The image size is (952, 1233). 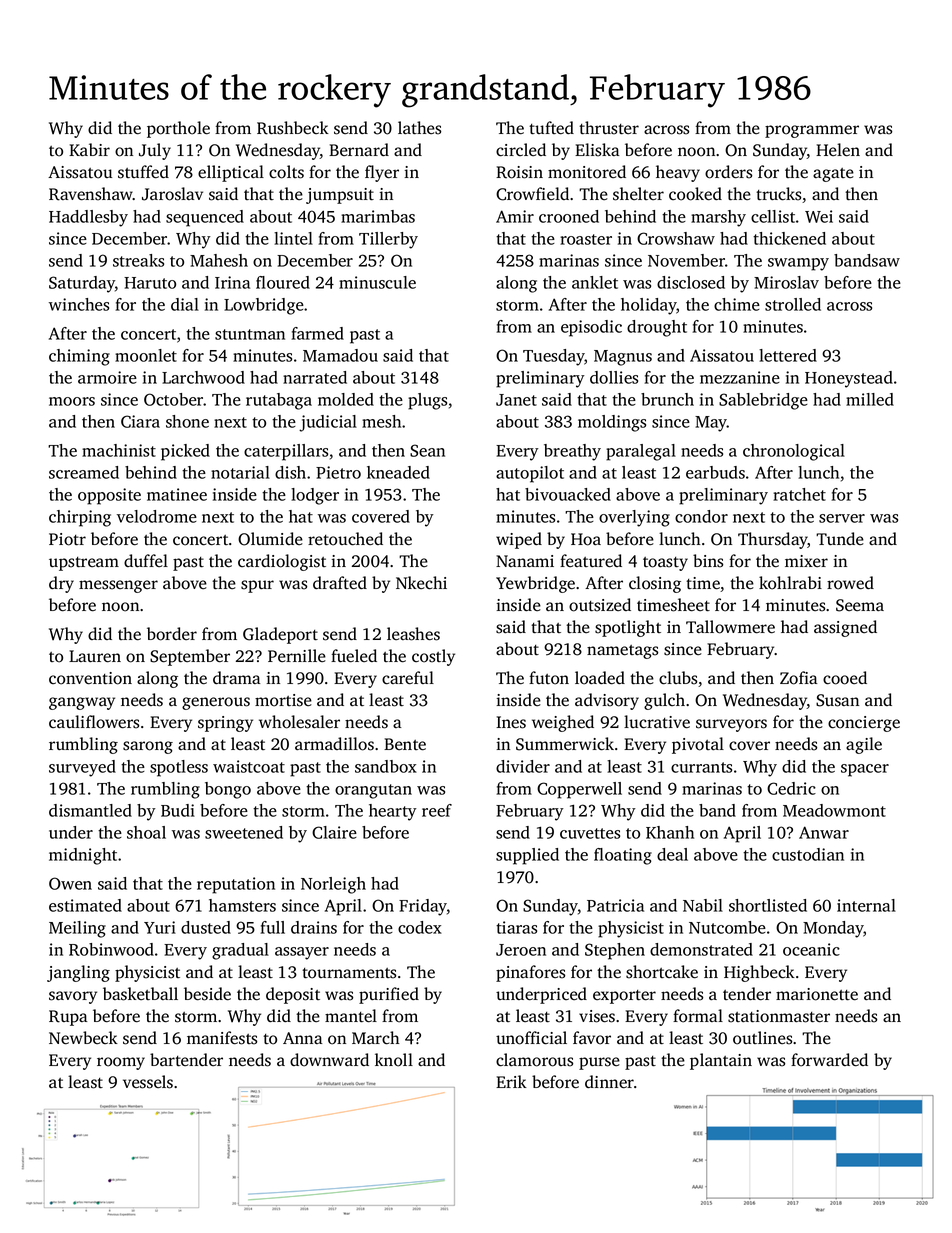 I want to click on holiday, so click(x=649, y=306).
